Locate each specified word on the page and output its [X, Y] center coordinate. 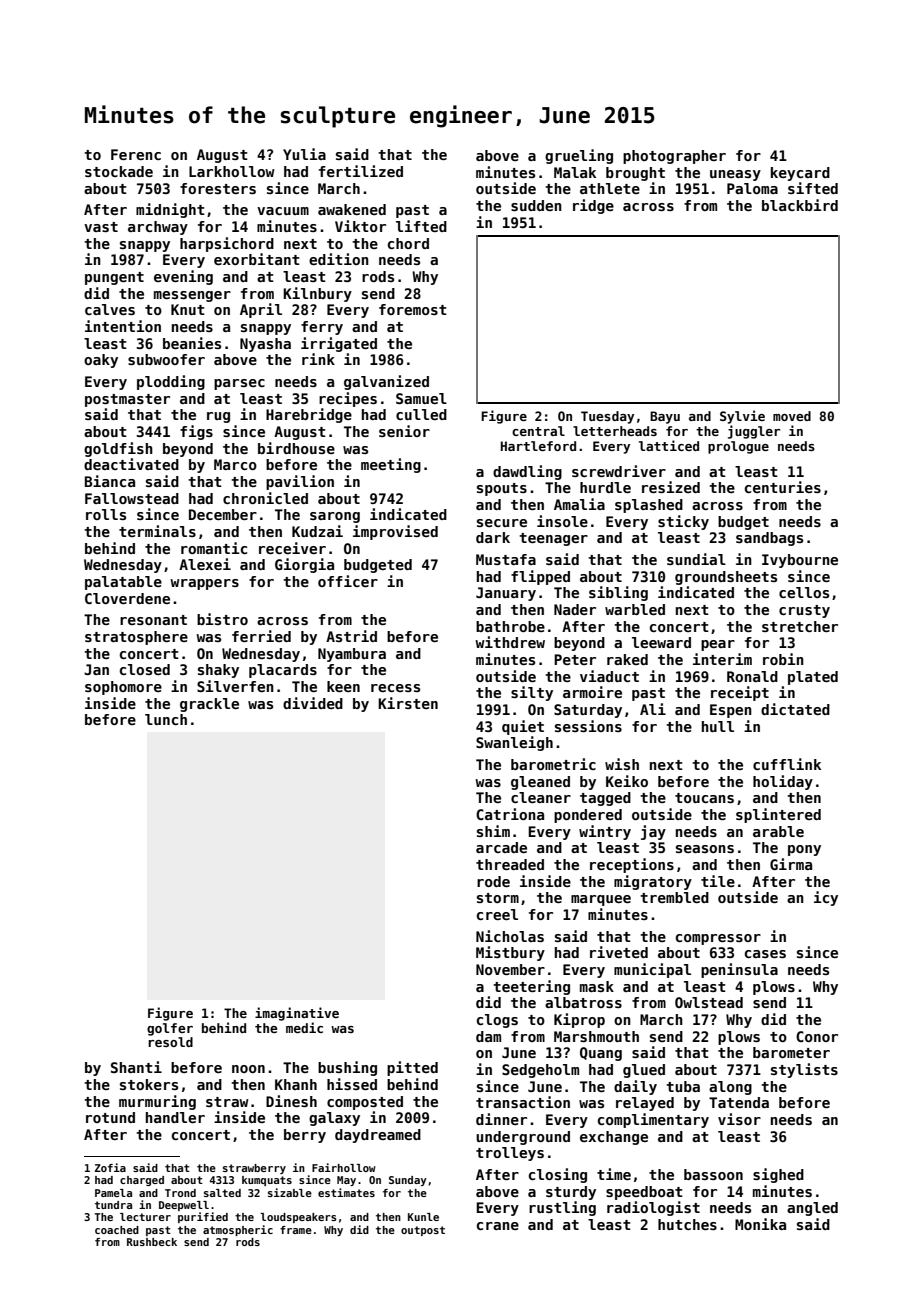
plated [813, 678]
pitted [412, 1068]
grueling [579, 156]
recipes [348, 399]
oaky [101, 361]
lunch [166, 719]
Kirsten [408, 703]
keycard [800, 174]
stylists [804, 1070]
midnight [170, 210]
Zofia [110, 1167]
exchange [614, 1138]
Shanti [136, 1067]
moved [792, 416]
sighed [778, 1175]
